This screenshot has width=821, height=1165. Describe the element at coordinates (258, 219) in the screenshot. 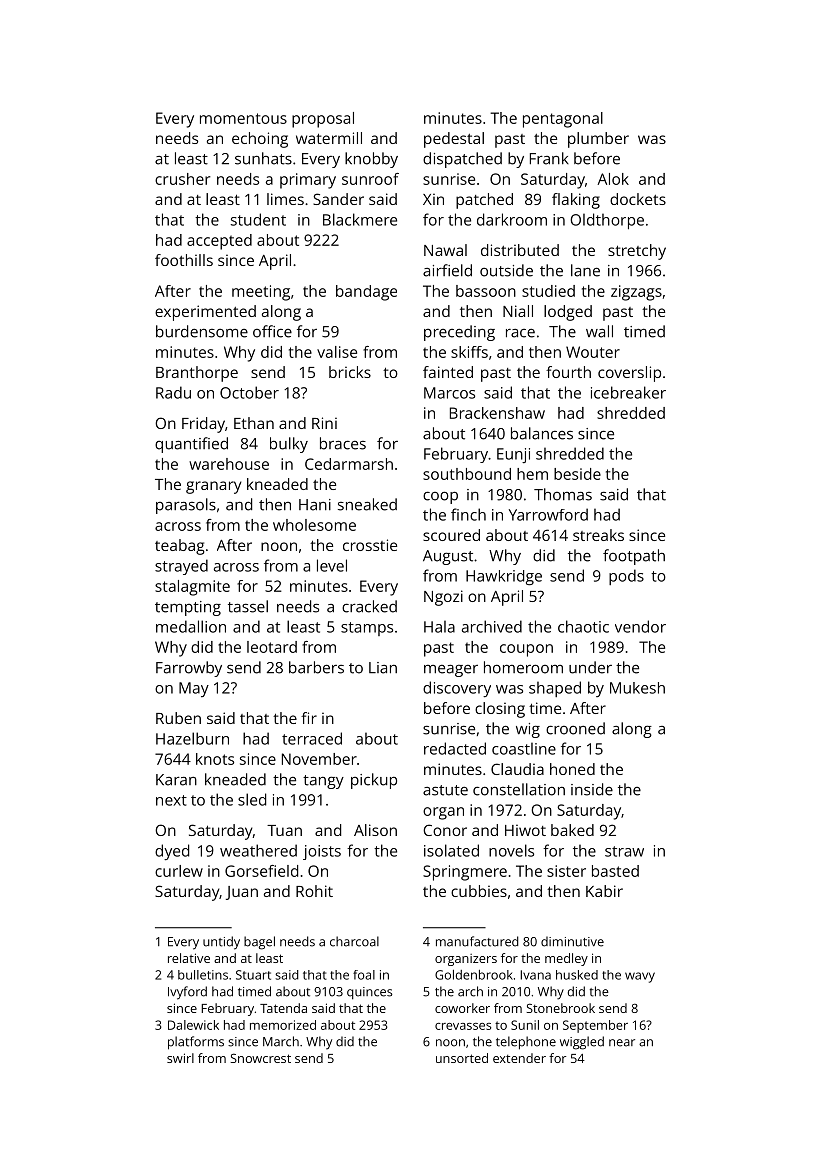

I see `student` at that location.
